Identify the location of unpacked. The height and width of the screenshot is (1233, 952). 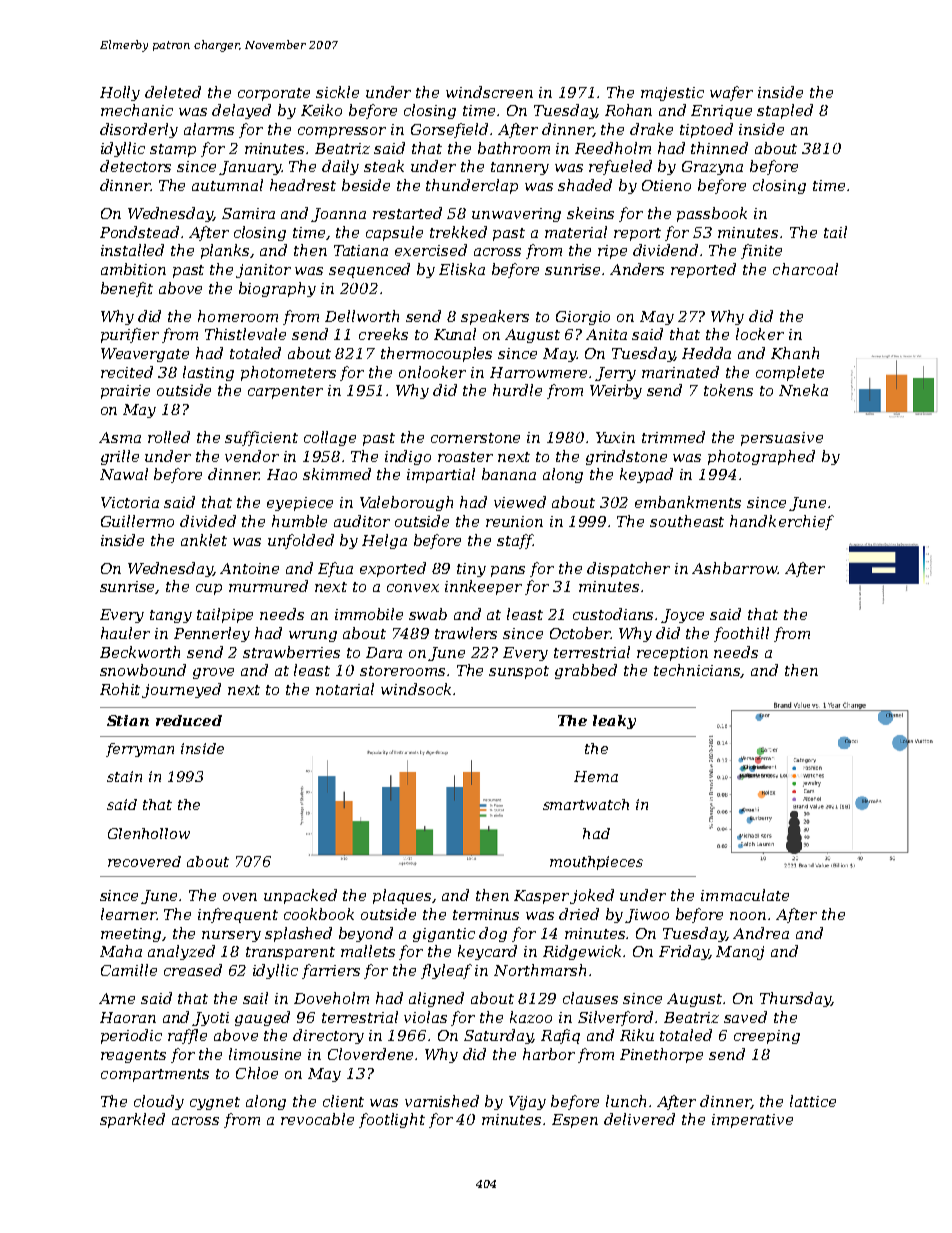
(300, 896).
